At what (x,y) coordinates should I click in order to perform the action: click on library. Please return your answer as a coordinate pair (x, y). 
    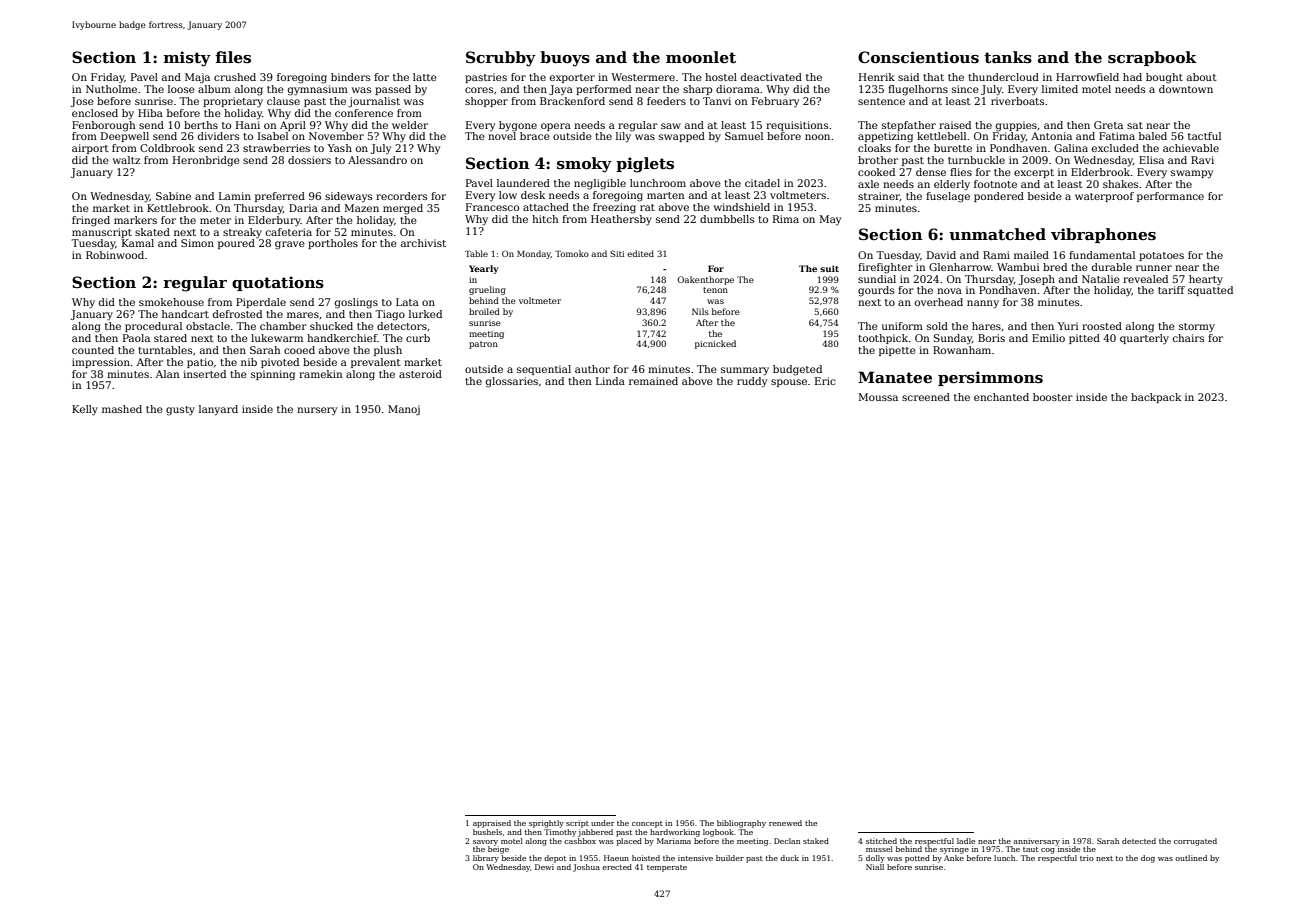
    Looking at the image, I should click on (486, 859).
